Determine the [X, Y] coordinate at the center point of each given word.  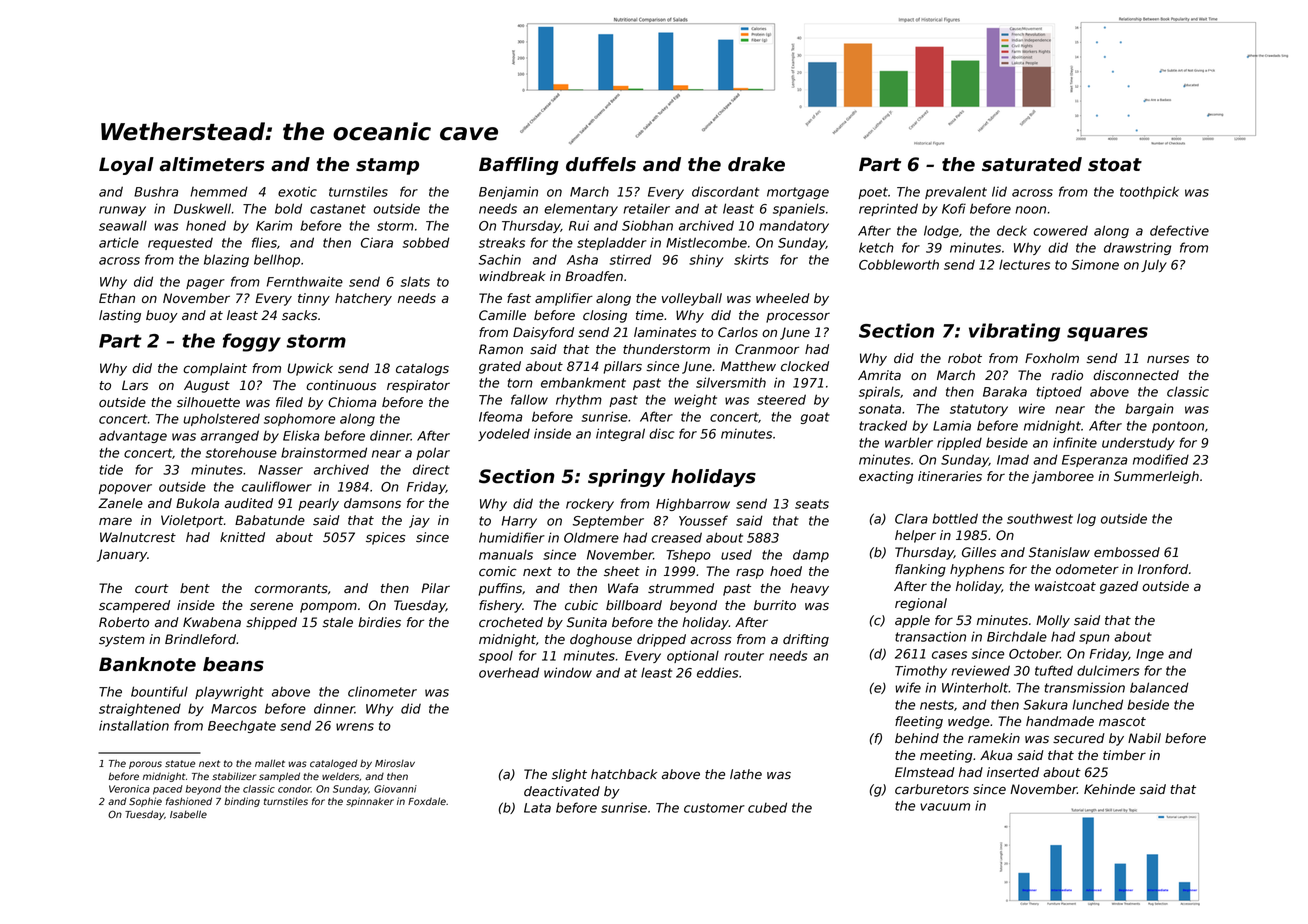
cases [949, 655]
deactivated [562, 791]
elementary [581, 210]
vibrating [1014, 332]
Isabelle [188, 814]
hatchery [363, 299]
